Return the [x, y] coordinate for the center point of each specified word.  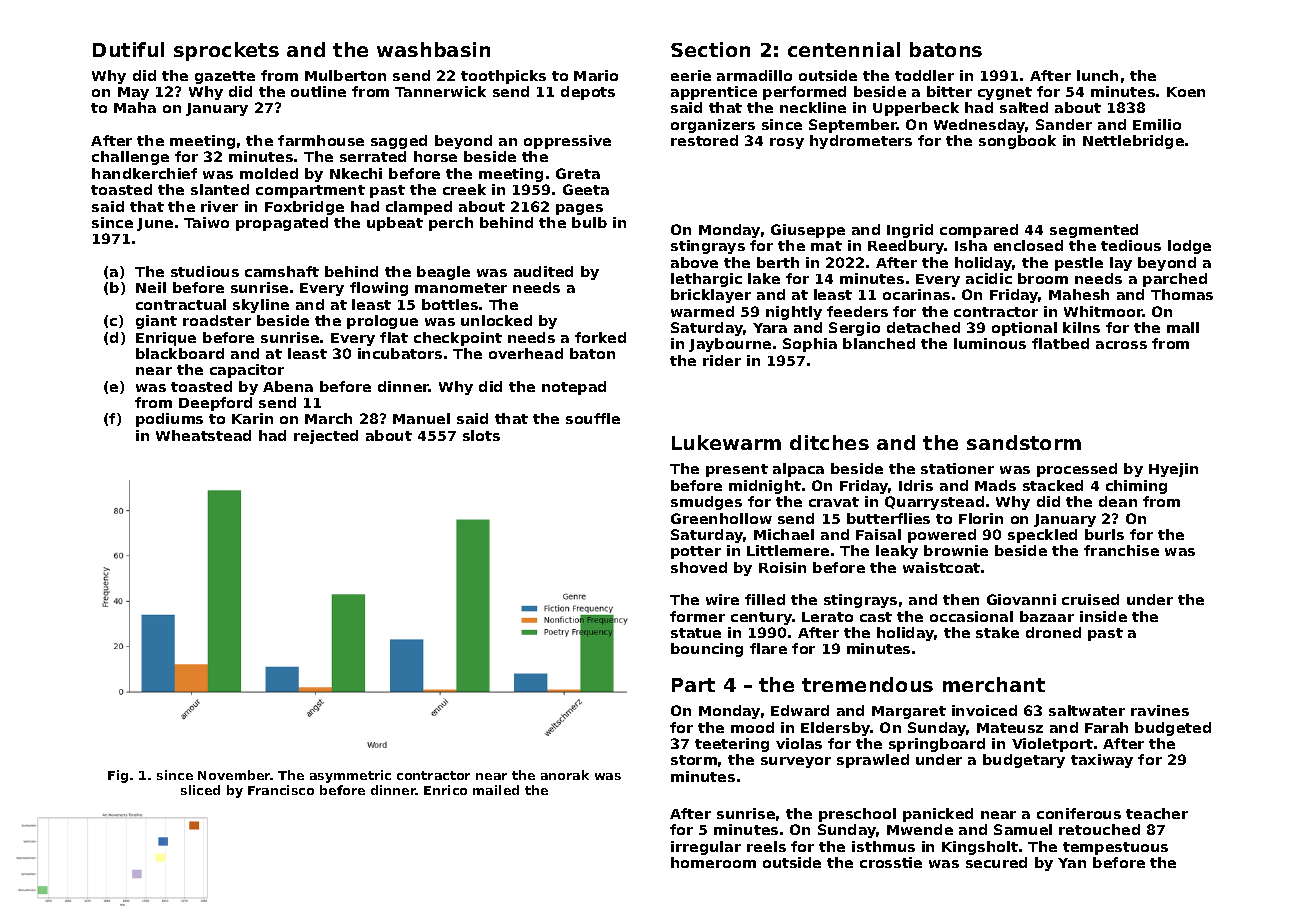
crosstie [891, 862]
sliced [200, 790]
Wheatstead [203, 435]
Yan [1072, 863]
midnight [765, 487]
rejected [326, 437]
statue [696, 633]
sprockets [226, 51]
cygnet [1005, 93]
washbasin [433, 49]
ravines [1160, 710]
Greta [578, 173]
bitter [949, 91]
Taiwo [206, 222]
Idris [916, 485]
